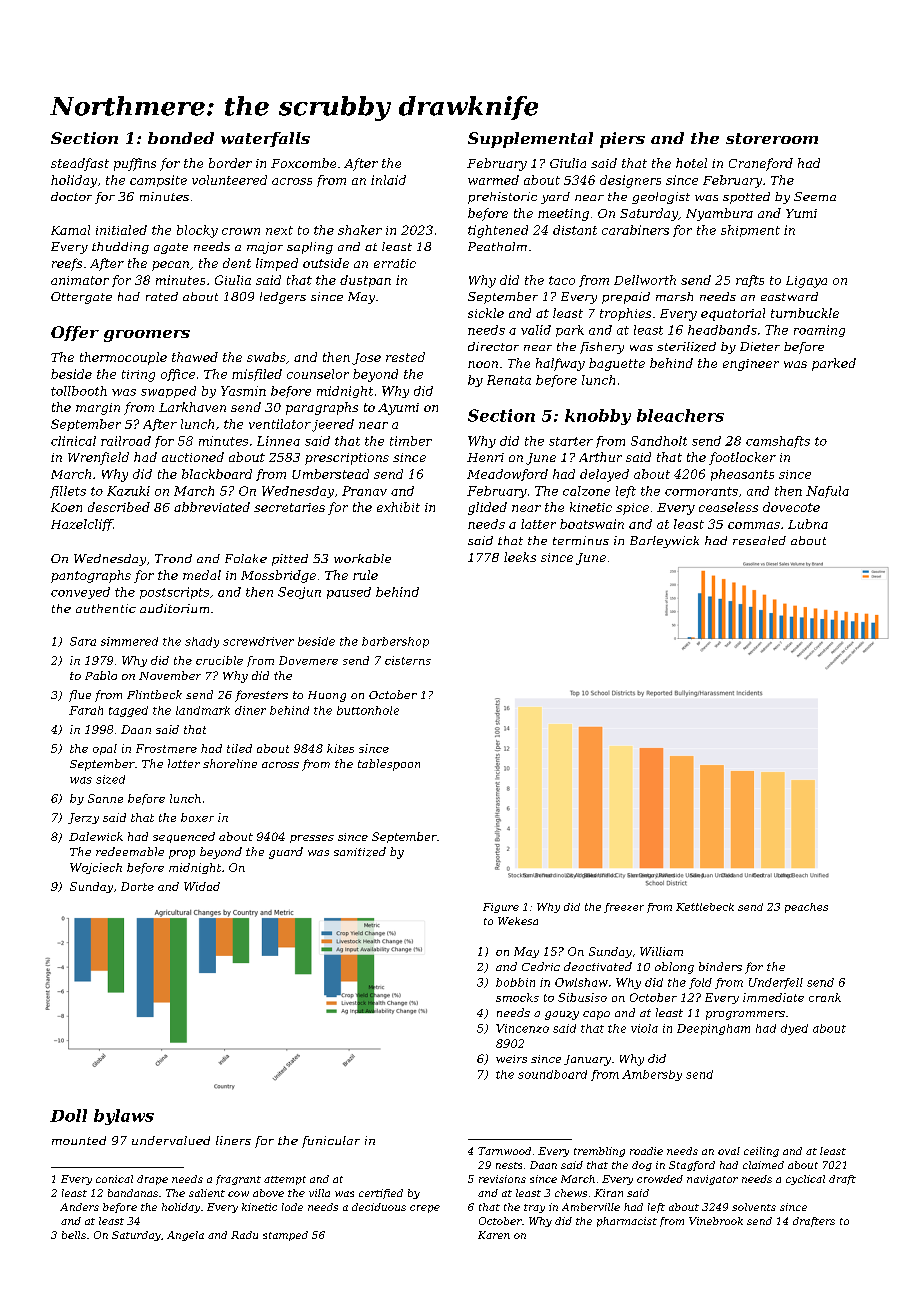 Image resolution: width=908 pixels, height=1316 pixels. I want to click on Dorte, so click(137, 886).
